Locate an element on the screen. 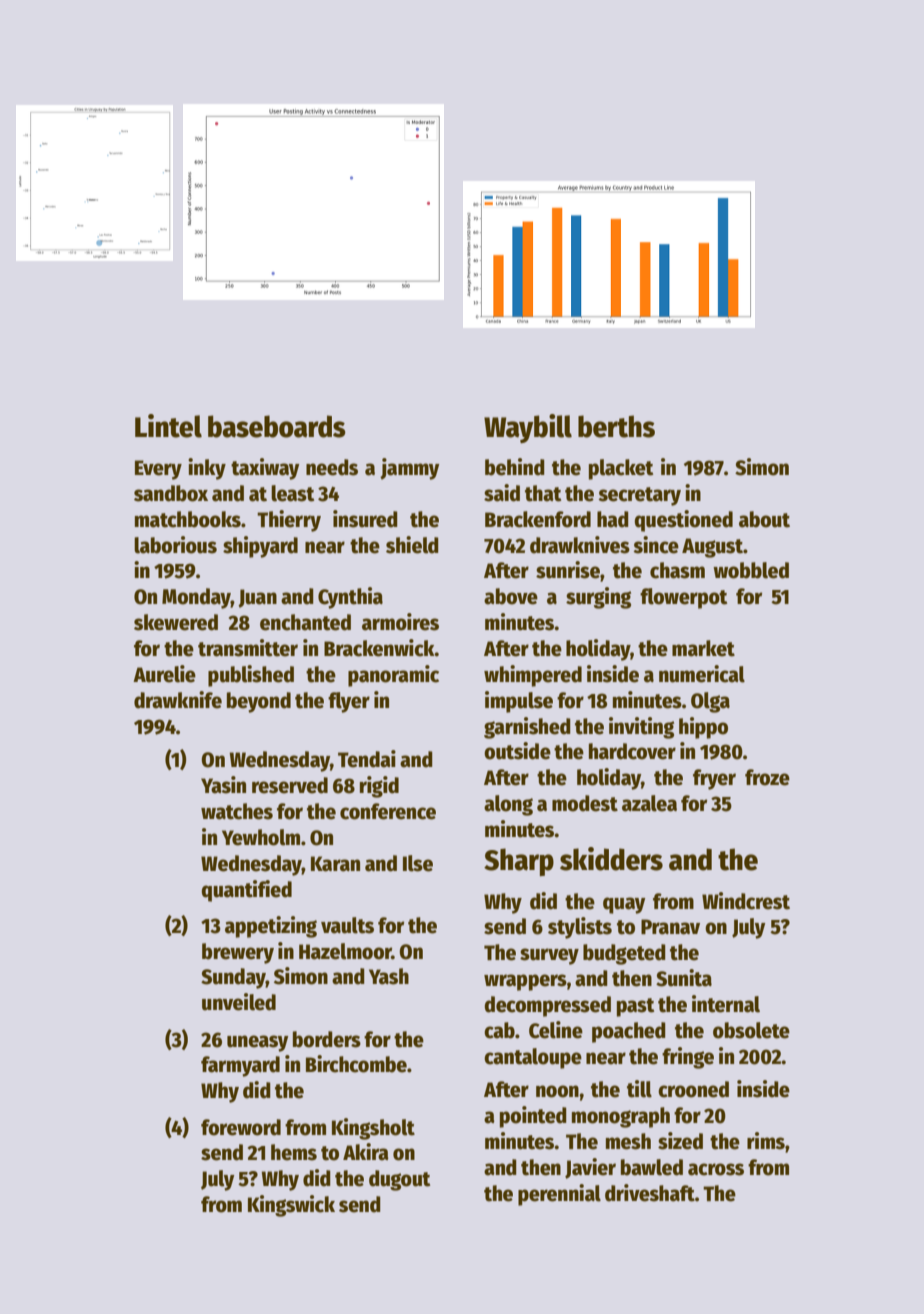  perennial is located at coordinates (559, 1195).
